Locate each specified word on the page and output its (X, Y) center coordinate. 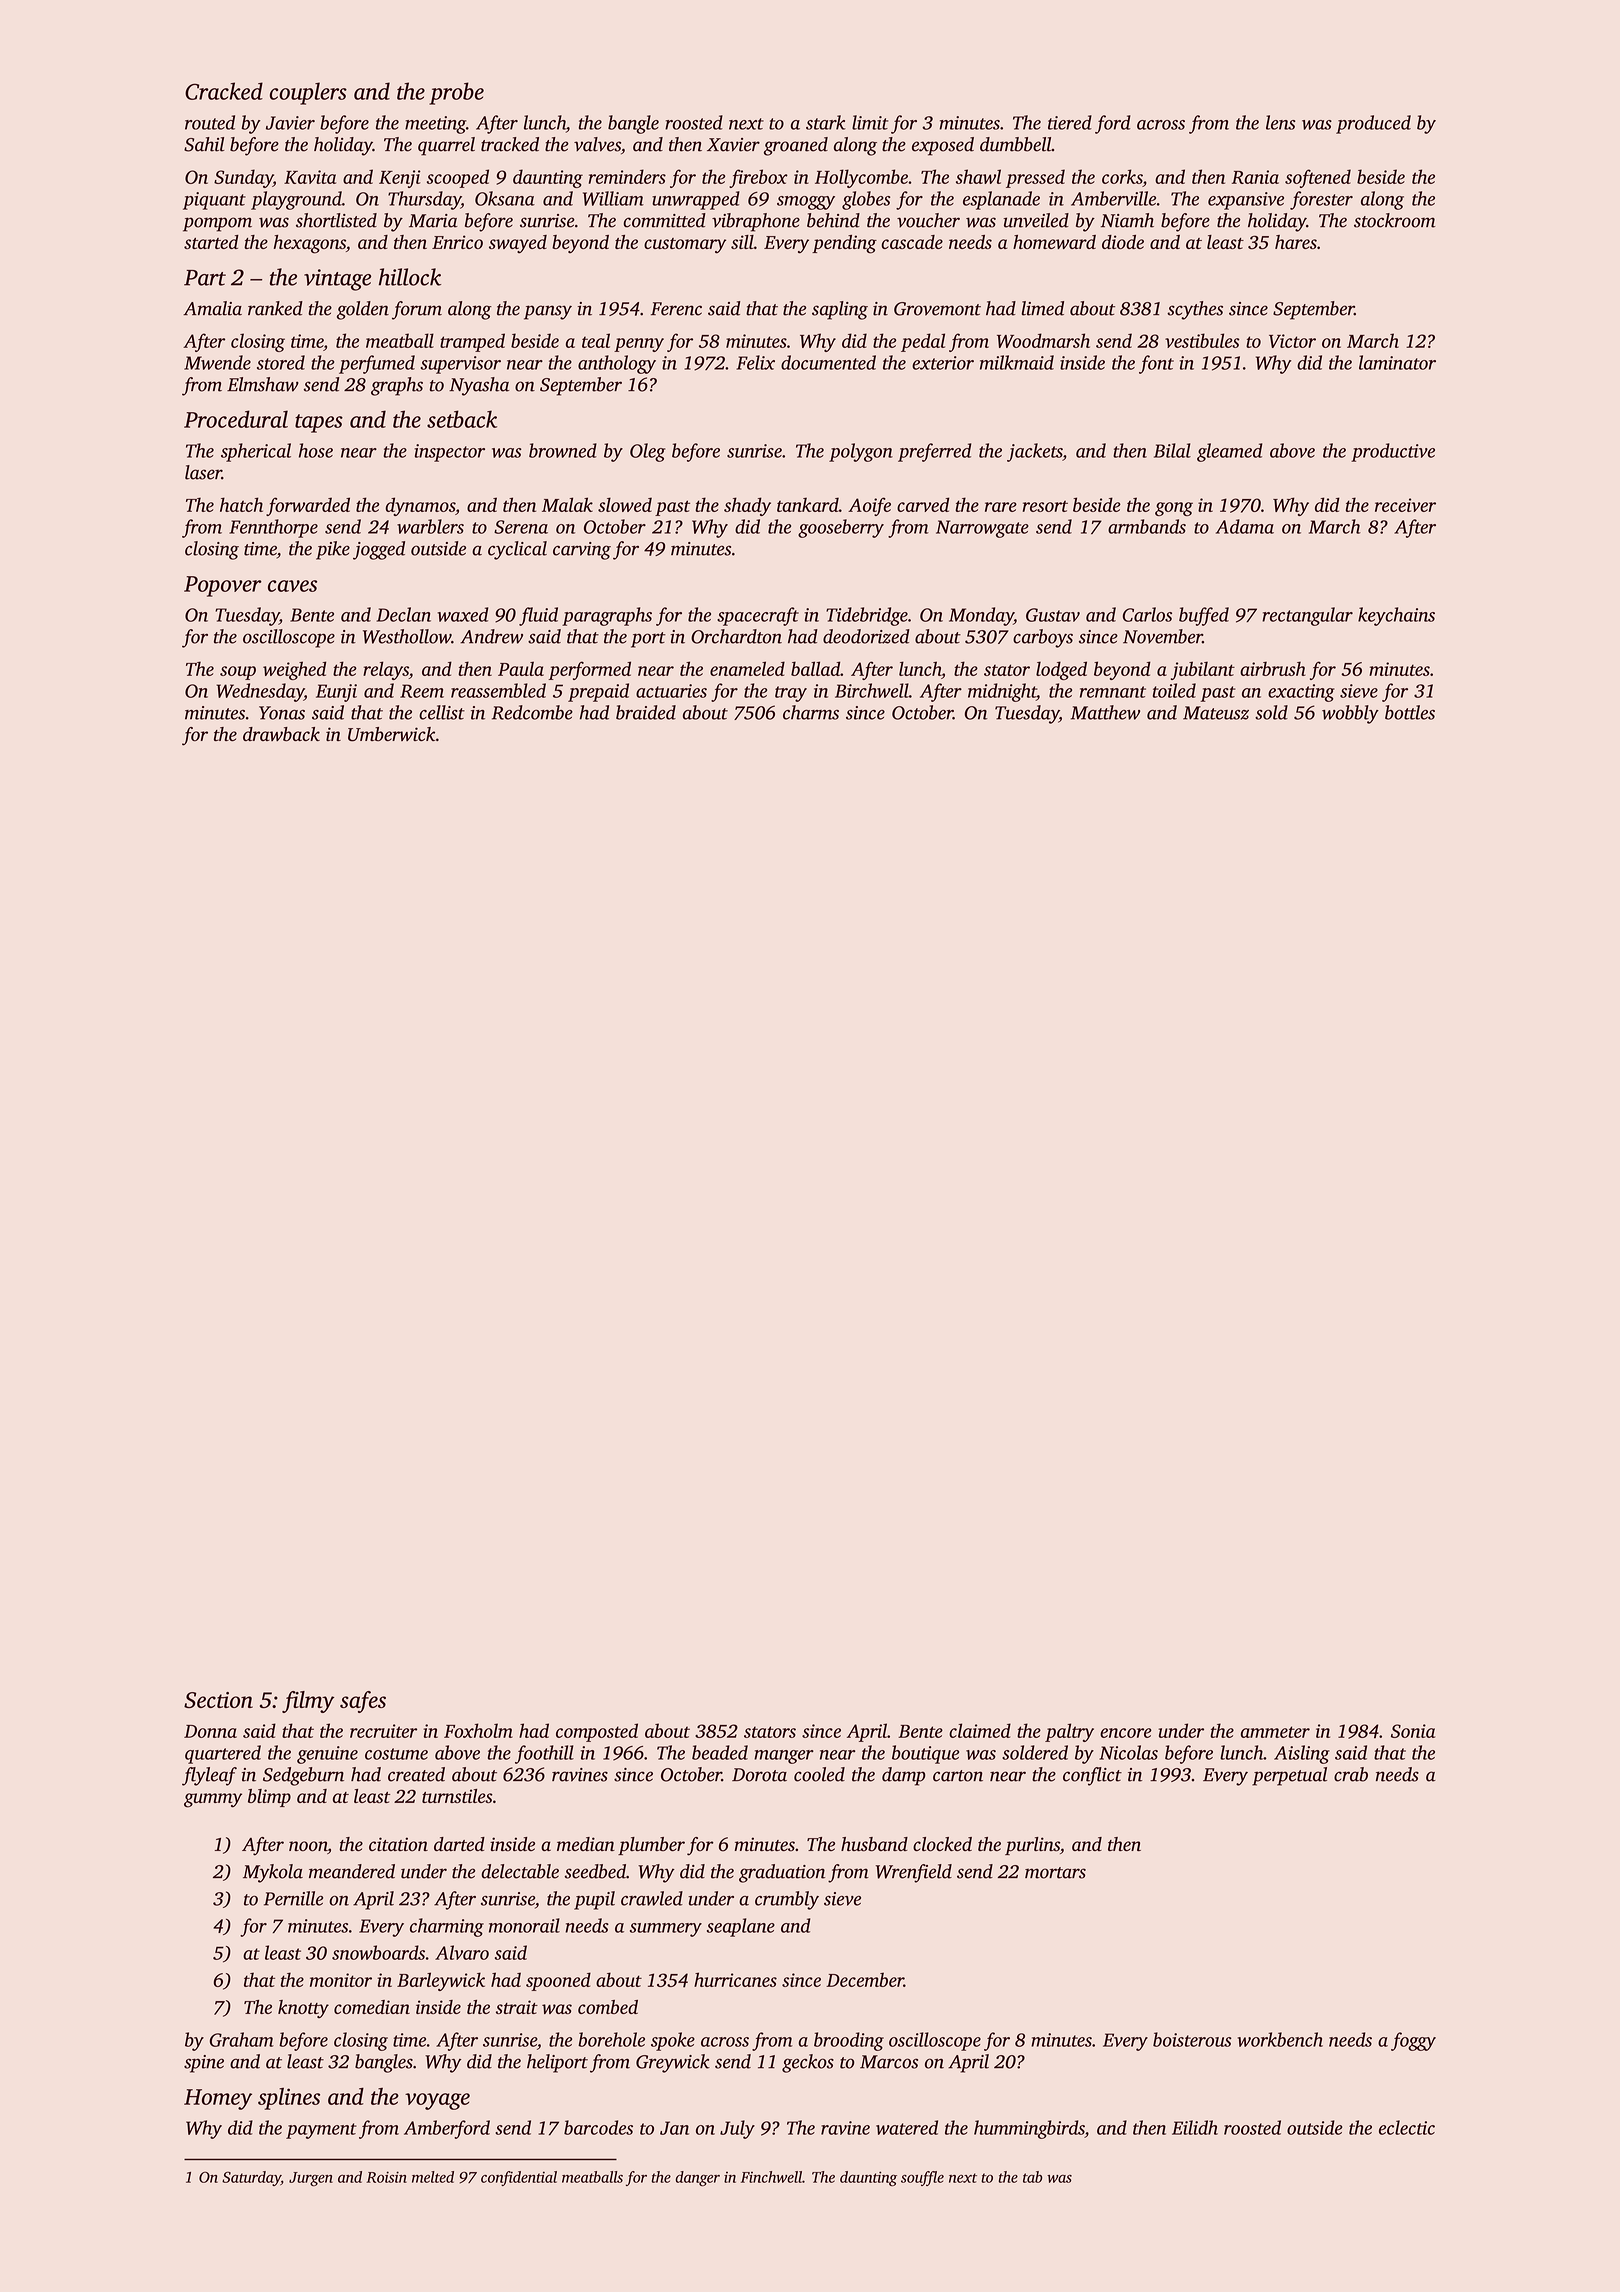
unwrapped (696, 200)
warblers (430, 526)
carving (582, 551)
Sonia (1413, 1731)
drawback (281, 734)
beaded (720, 1752)
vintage (337, 280)
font (1156, 364)
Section (218, 1700)
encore (1126, 1733)
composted (597, 1732)
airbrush (1273, 669)
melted (433, 2177)
